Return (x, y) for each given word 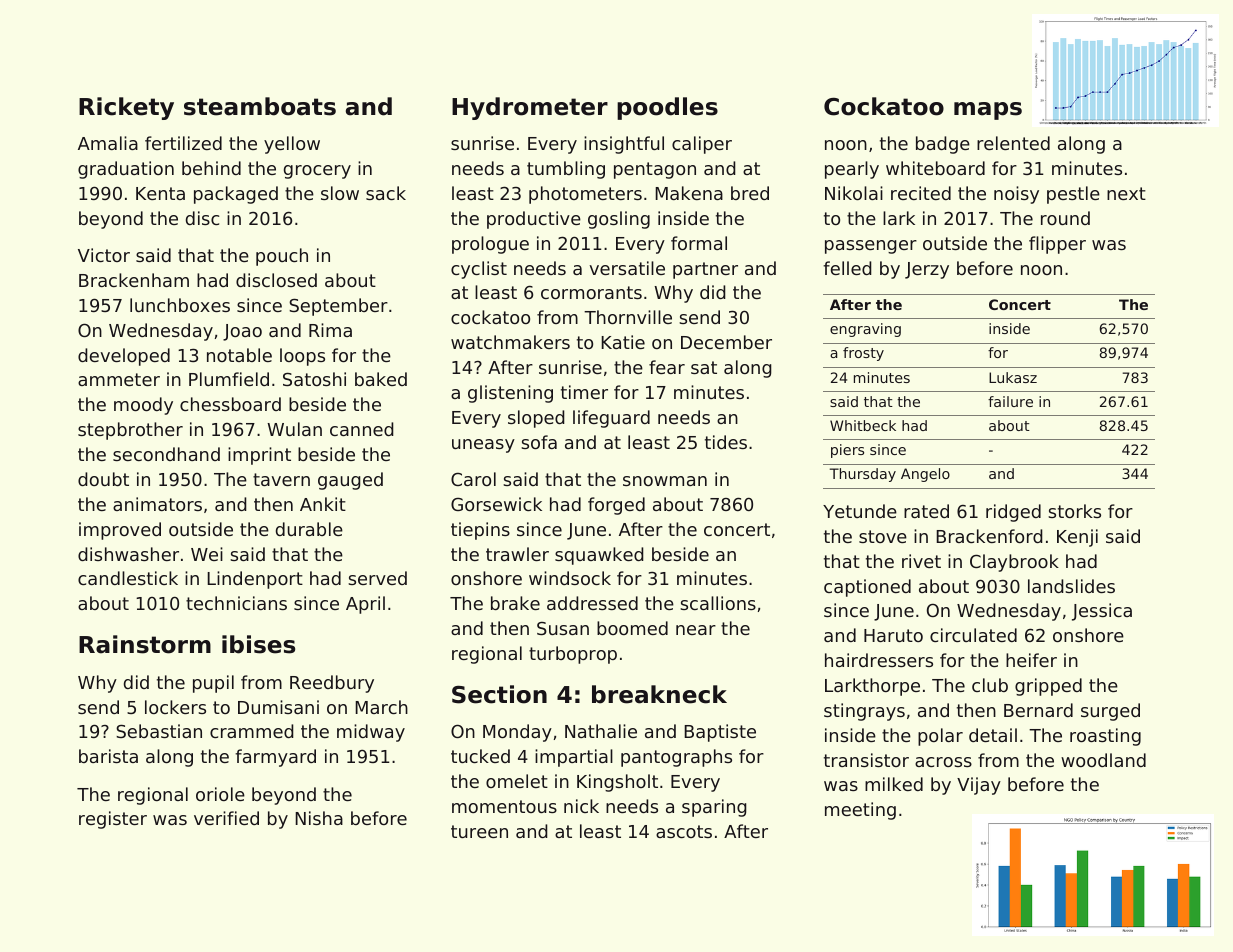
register (113, 820)
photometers (585, 195)
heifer (1031, 660)
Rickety (126, 108)
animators (157, 504)
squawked (599, 556)
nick (581, 806)
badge (943, 145)
